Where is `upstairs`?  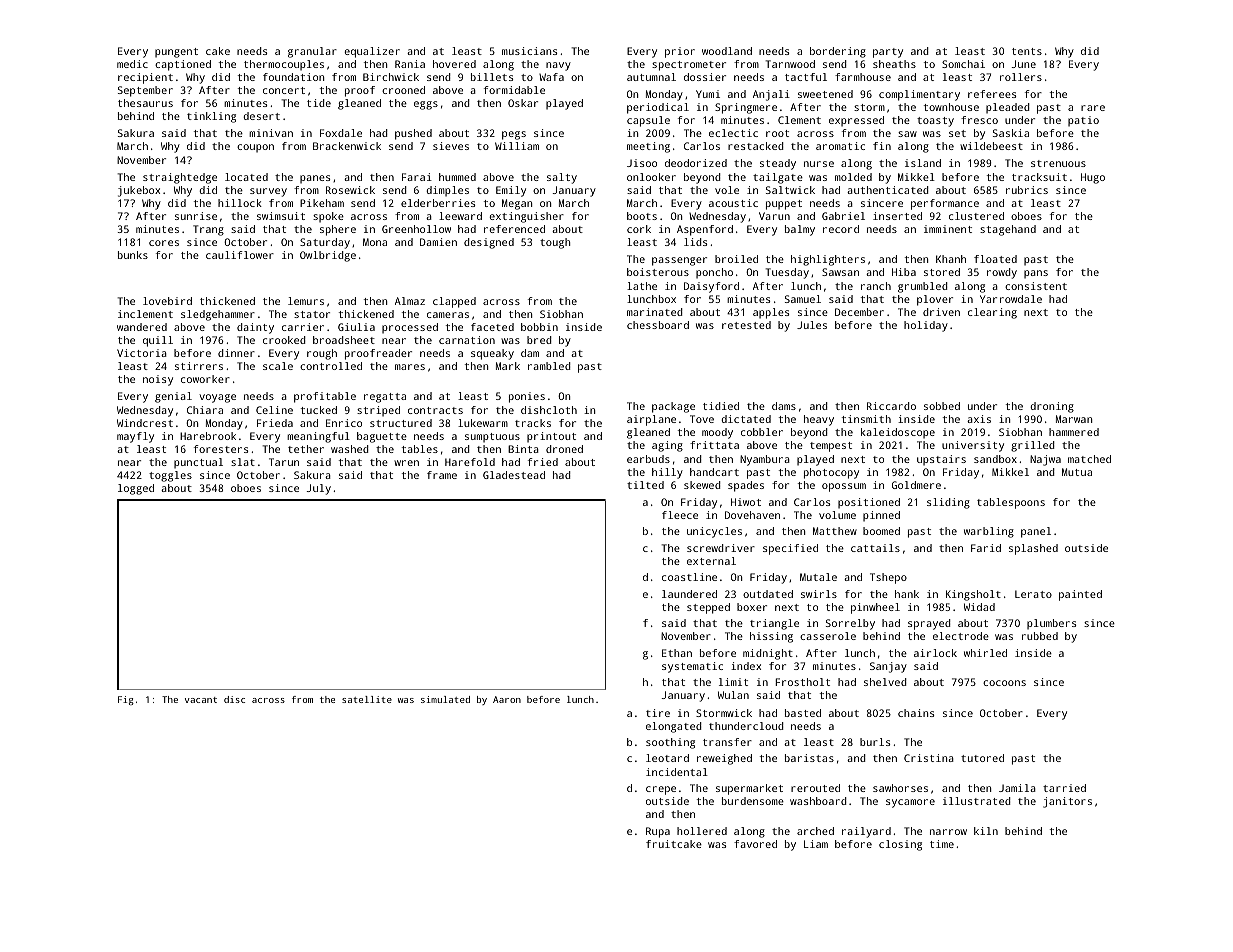
upstairs is located at coordinates (941, 460).
